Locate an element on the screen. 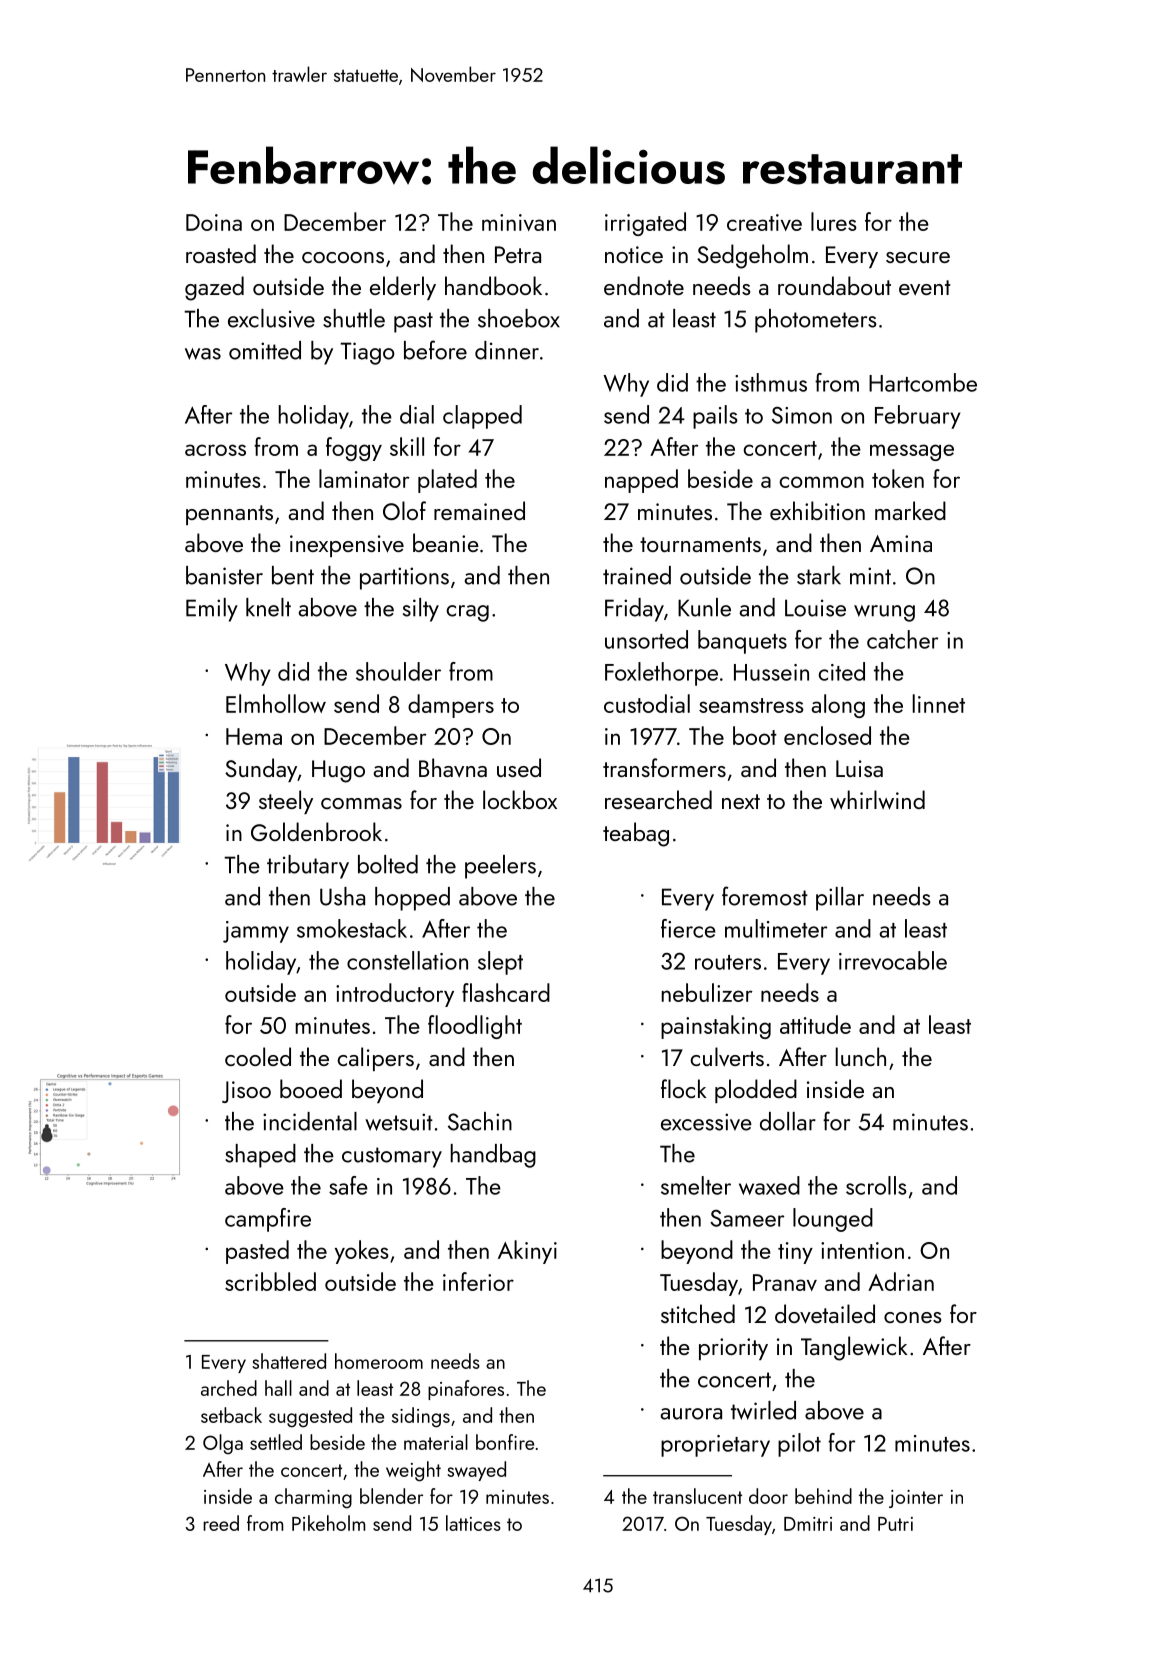  secure is located at coordinates (918, 257).
